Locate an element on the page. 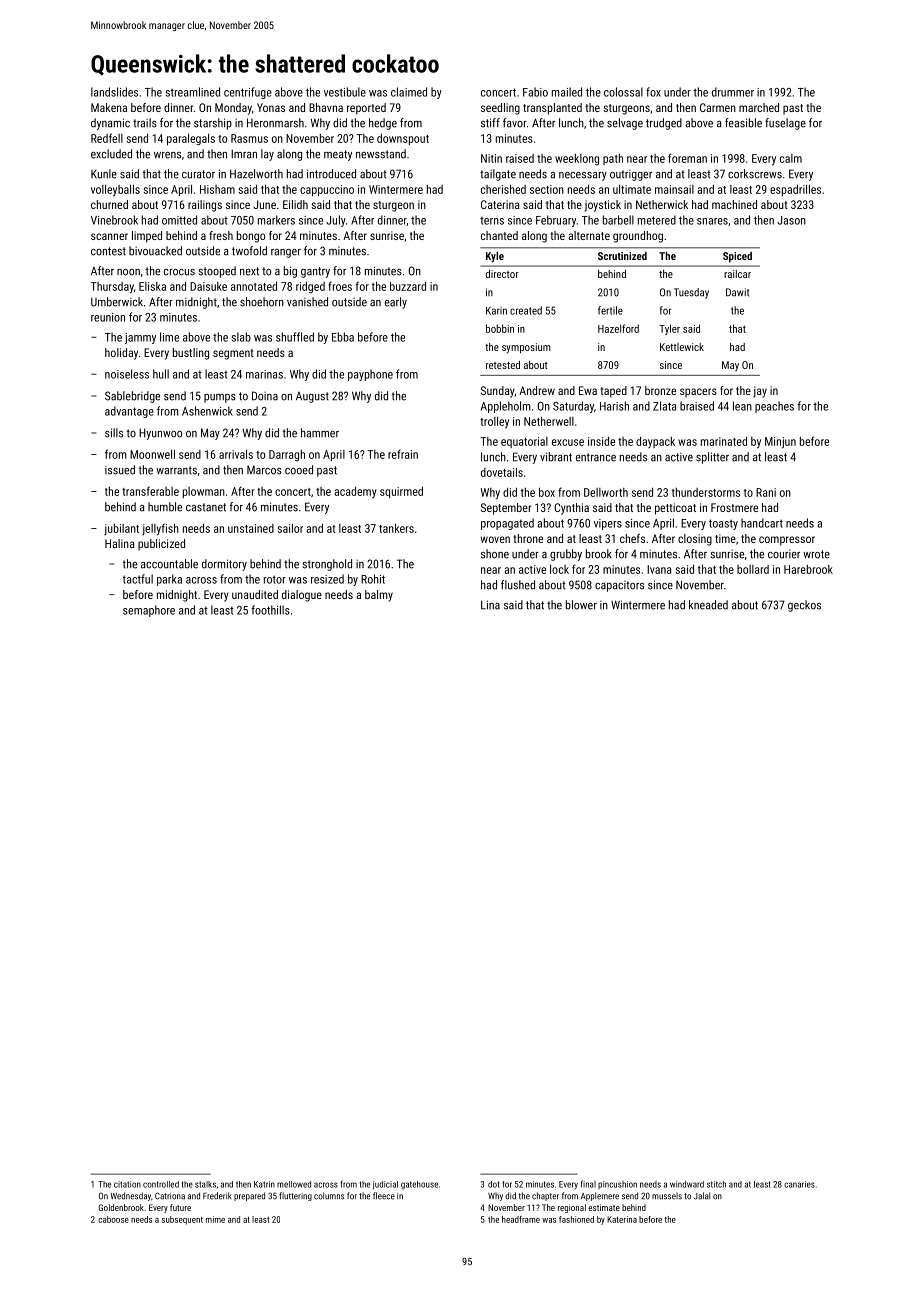  churned is located at coordinates (109, 204).
